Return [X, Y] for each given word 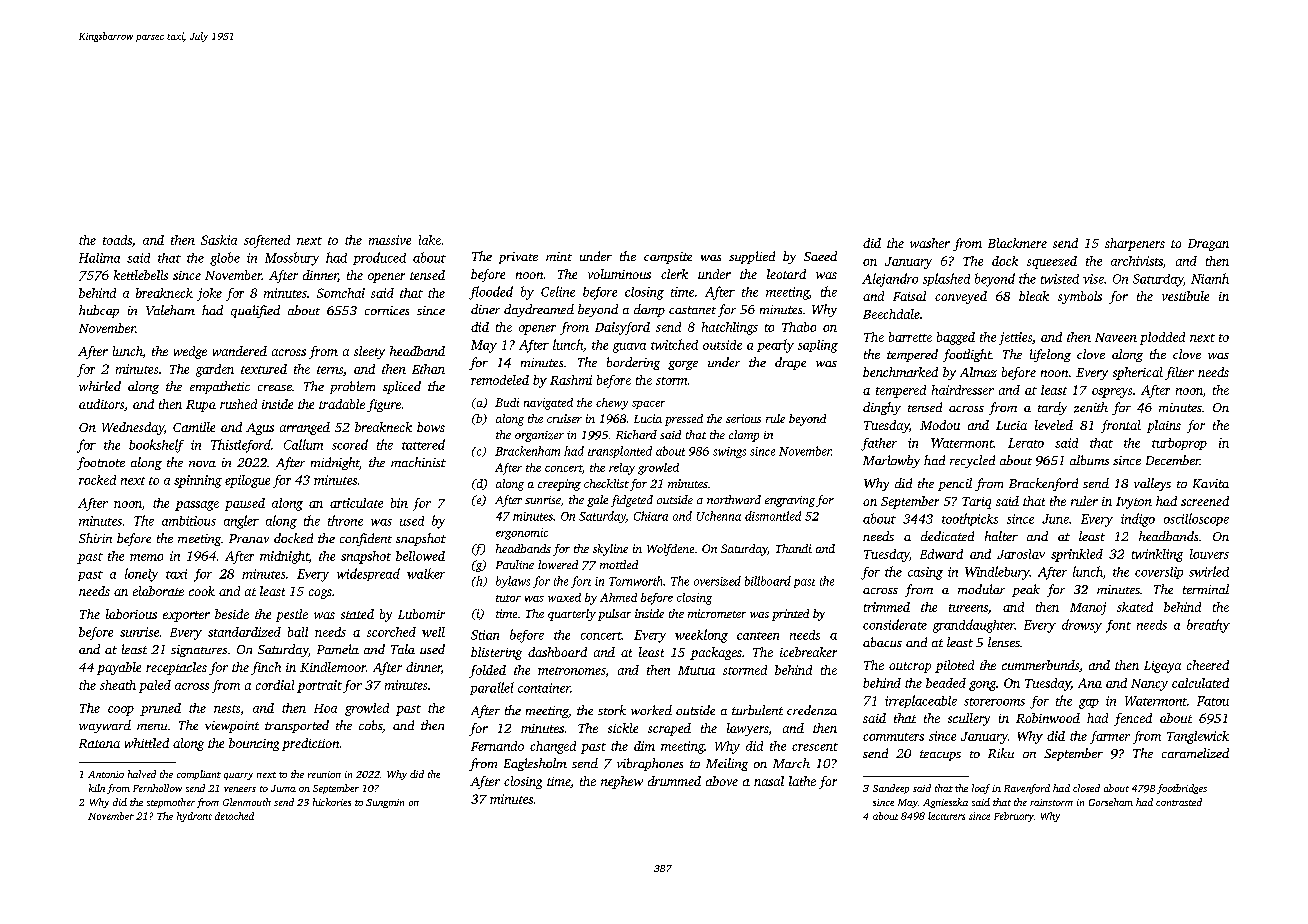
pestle [292, 615]
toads [117, 240]
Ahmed [618, 597]
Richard [636, 434]
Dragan [1208, 245]
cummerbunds [1040, 665]
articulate [356, 503]
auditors [101, 404]
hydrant [194, 817]
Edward [941, 554]
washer [930, 243]
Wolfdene [670, 550]
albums [1089, 460]
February [1014, 817]
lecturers [946, 816]
